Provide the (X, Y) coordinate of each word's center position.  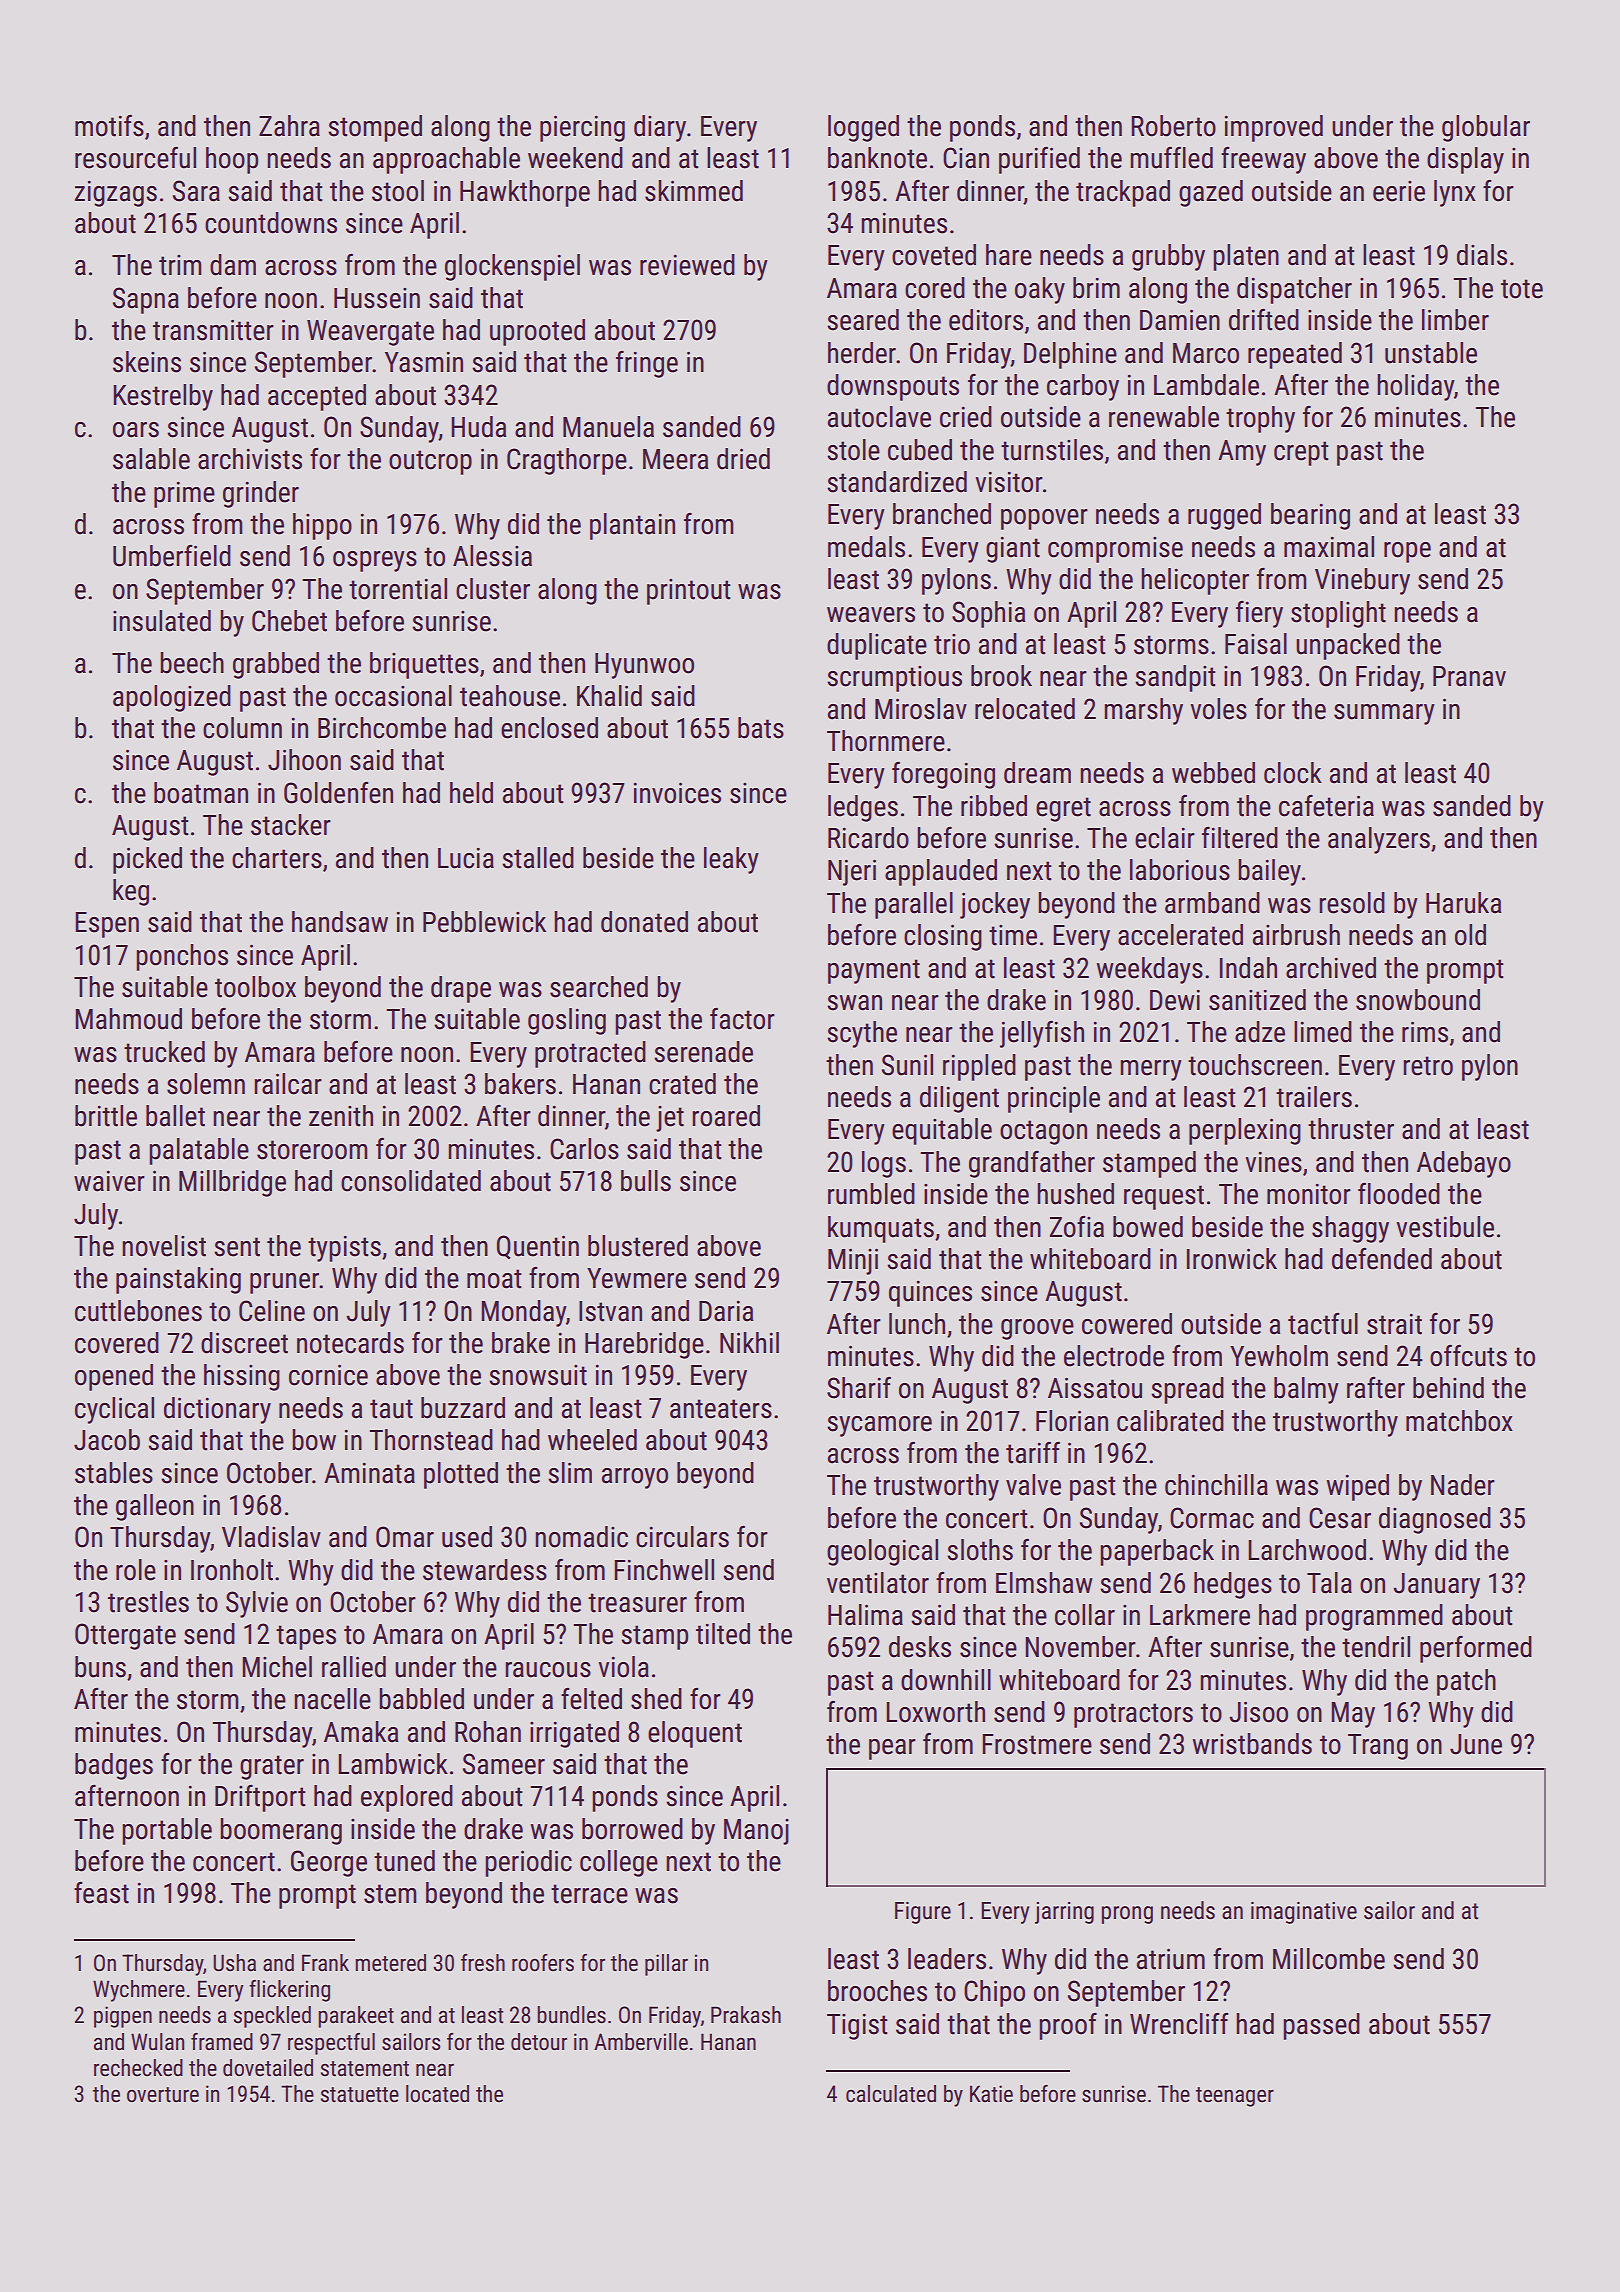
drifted (1264, 319)
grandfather (1032, 1164)
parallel (914, 905)
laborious (1180, 870)
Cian (966, 158)
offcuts (1468, 1355)
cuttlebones (138, 1311)
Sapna (146, 300)
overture (163, 2095)
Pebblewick (484, 922)
